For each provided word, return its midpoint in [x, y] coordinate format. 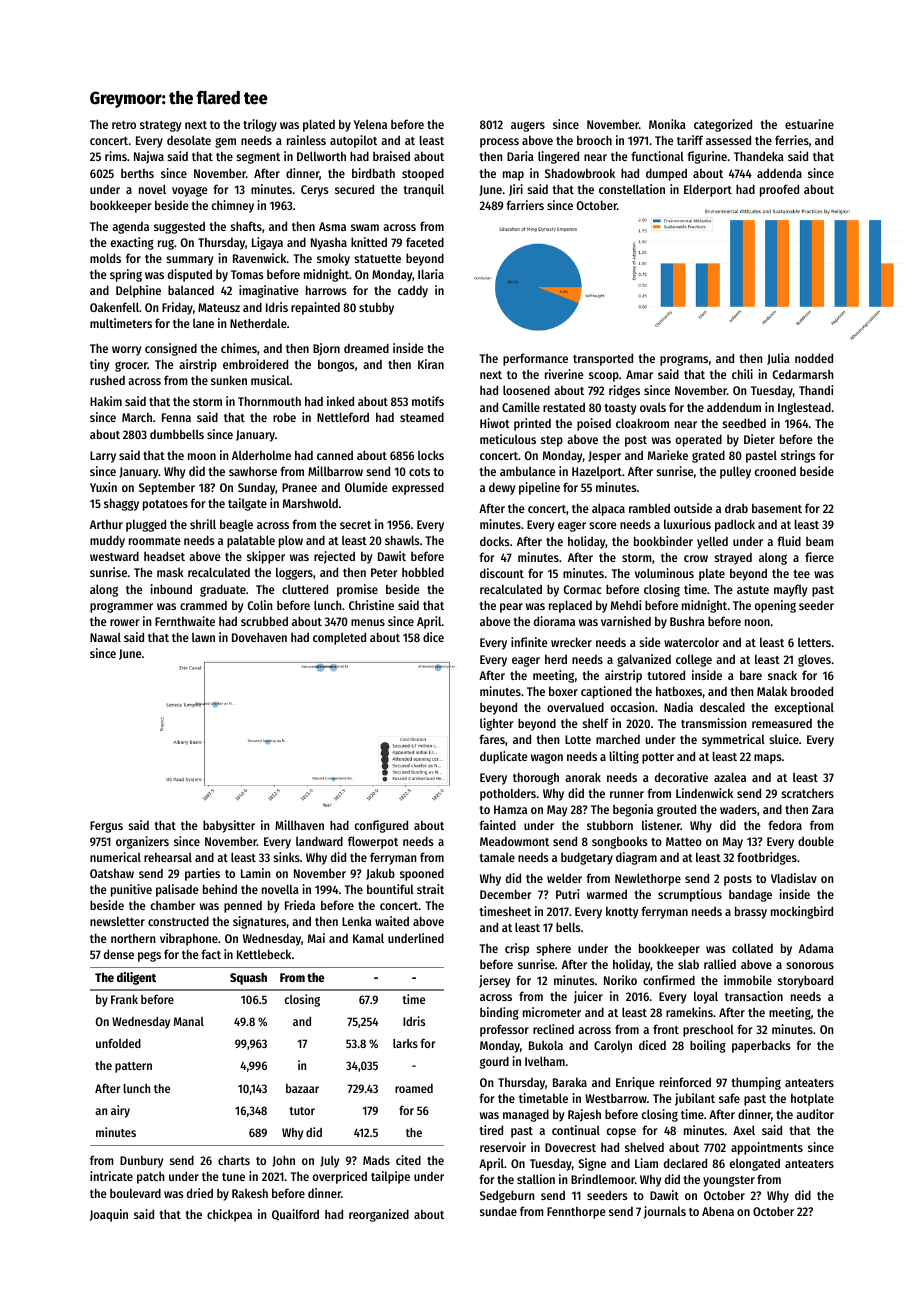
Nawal [105, 637]
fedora [785, 825]
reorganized [379, 1215]
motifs [428, 401]
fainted [498, 825]
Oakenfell [114, 307]
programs [684, 360]
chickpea [229, 1215]
